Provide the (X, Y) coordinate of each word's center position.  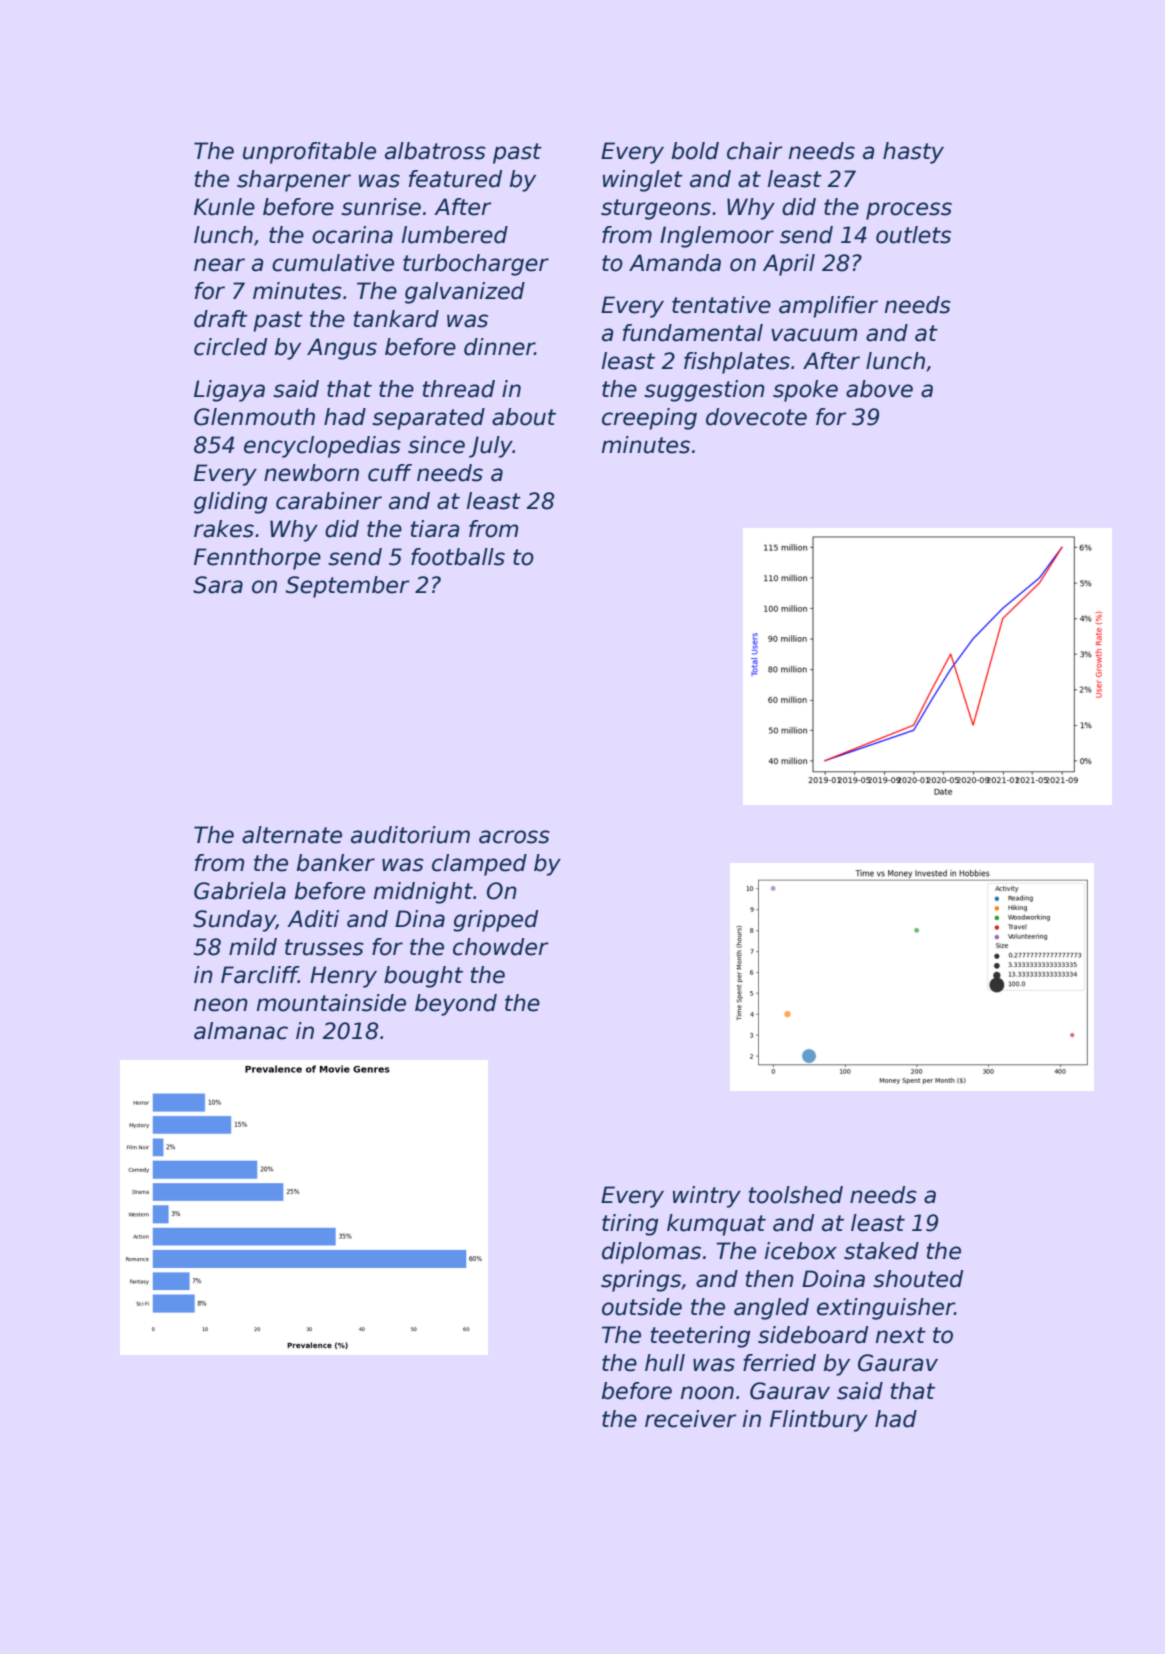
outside (642, 1307)
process (909, 211)
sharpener (294, 181)
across (514, 837)
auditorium (410, 835)
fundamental (693, 333)
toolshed (796, 1195)
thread (459, 389)
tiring (630, 1225)
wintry (707, 1197)
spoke (805, 391)
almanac (241, 1031)
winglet (643, 181)
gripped (495, 921)
